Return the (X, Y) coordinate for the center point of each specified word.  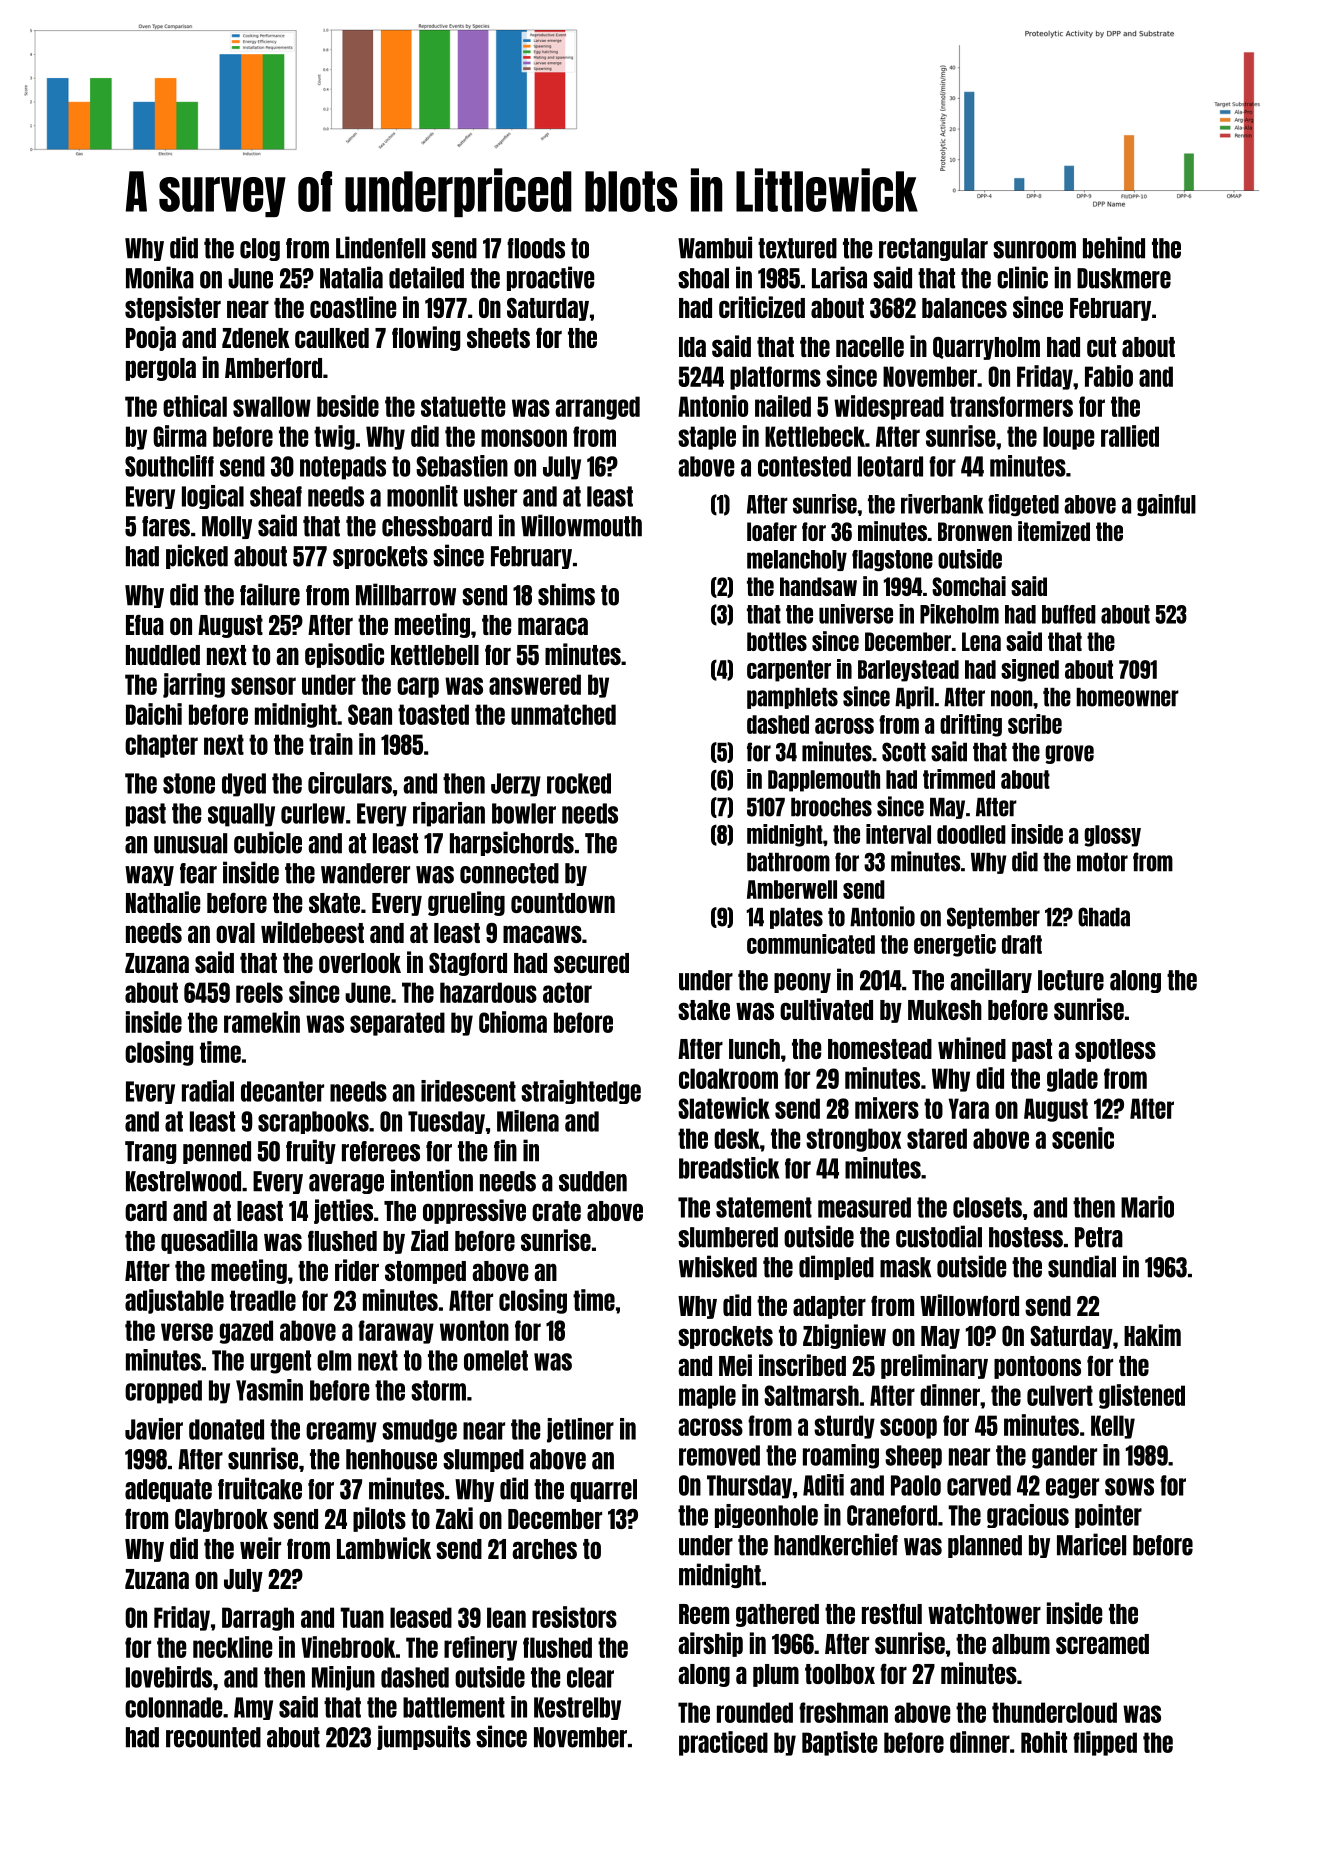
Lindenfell (380, 247)
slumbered (728, 1237)
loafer (772, 531)
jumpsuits (424, 1737)
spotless (1115, 1050)
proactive (551, 278)
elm (334, 1360)
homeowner (1127, 697)
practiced (723, 1743)
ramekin (262, 1022)
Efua (145, 624)
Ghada (1104, 917)
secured (591, 963)
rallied (1130, 436)
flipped (1105, 1743)
